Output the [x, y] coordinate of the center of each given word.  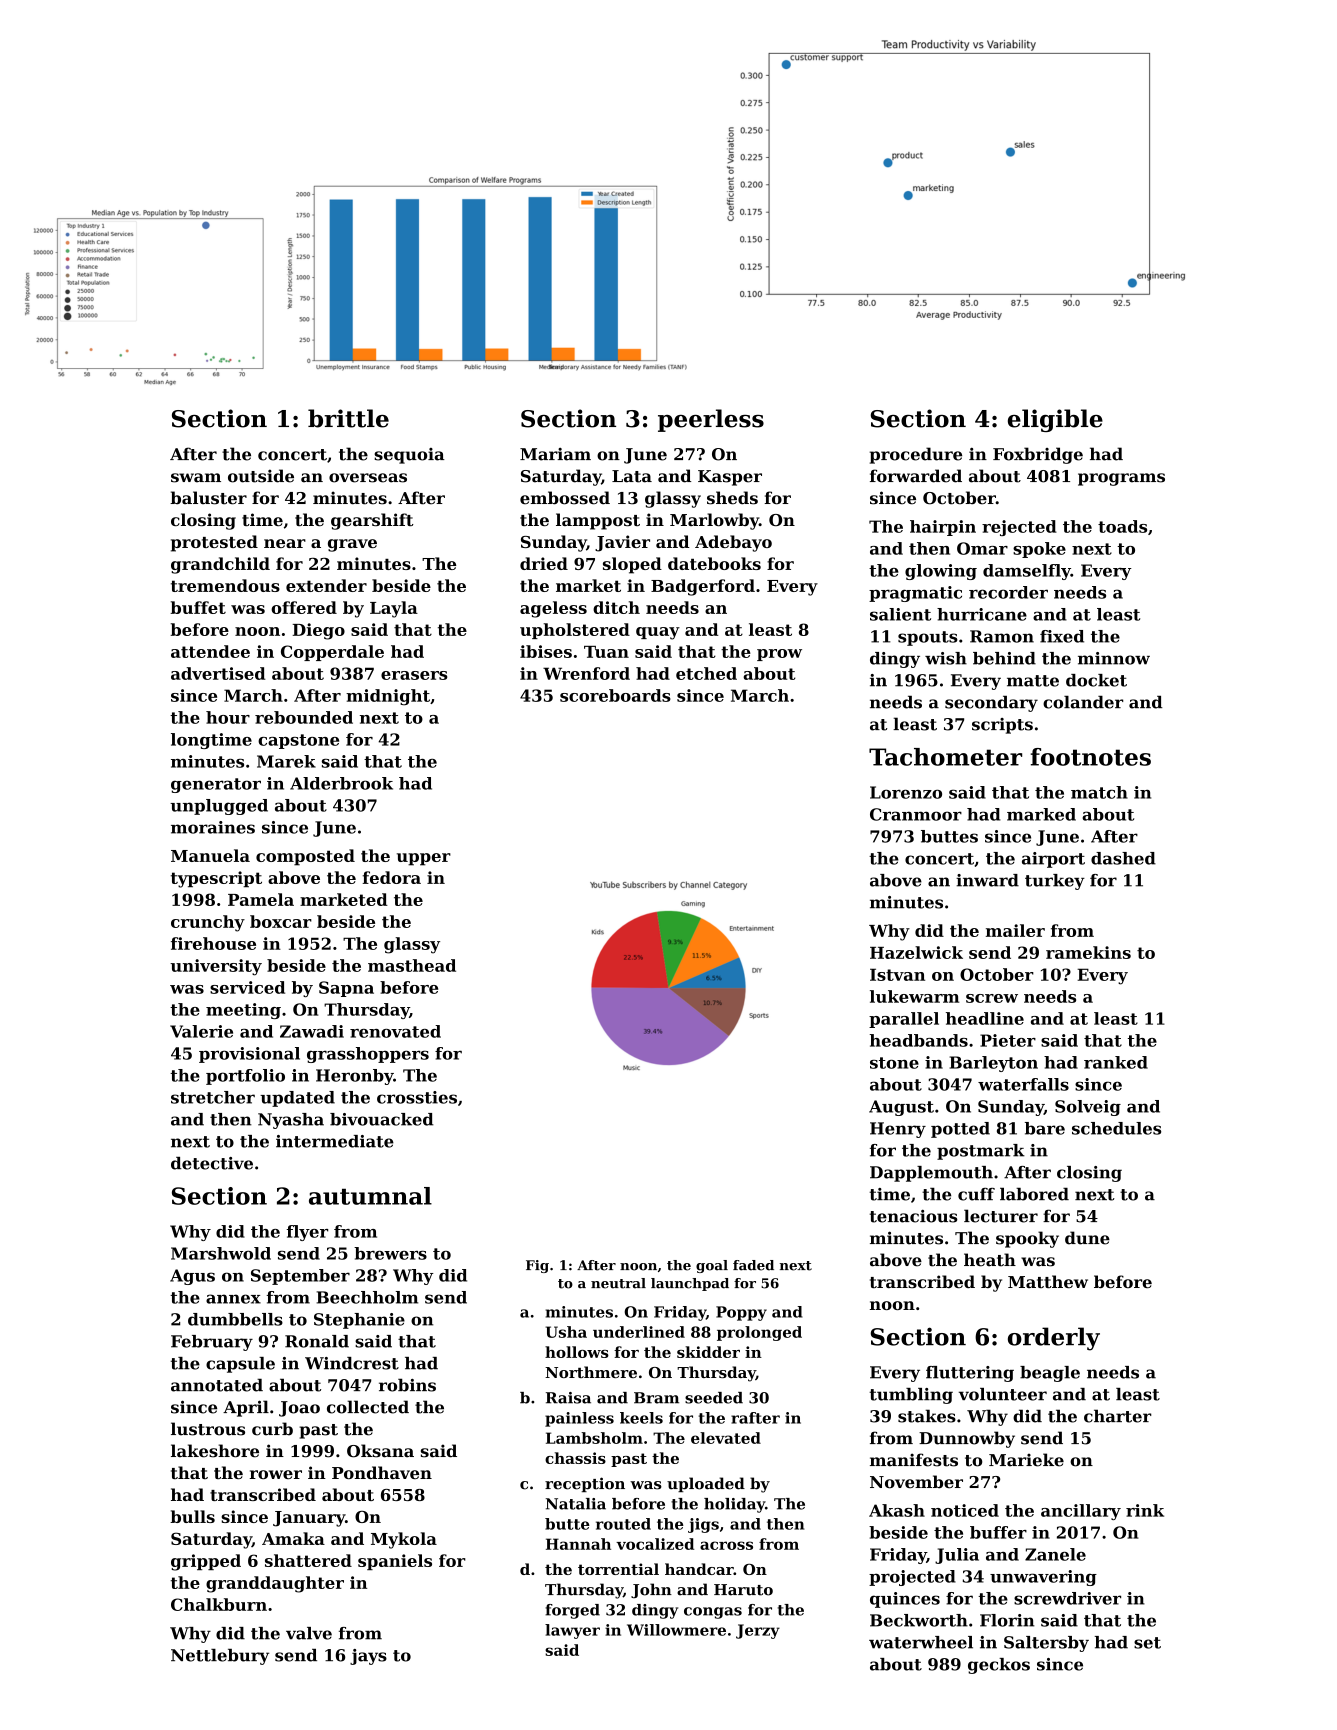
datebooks [714, 563]
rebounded [304, 717]
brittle [348, 418]
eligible [1055, 420]
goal [712, 1266]
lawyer [572, 1631]
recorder [1008, 592]
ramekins [1088, 952]
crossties [417, 1097]
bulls [192, 1516]
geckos [999, 1666]
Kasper [730, 478]
